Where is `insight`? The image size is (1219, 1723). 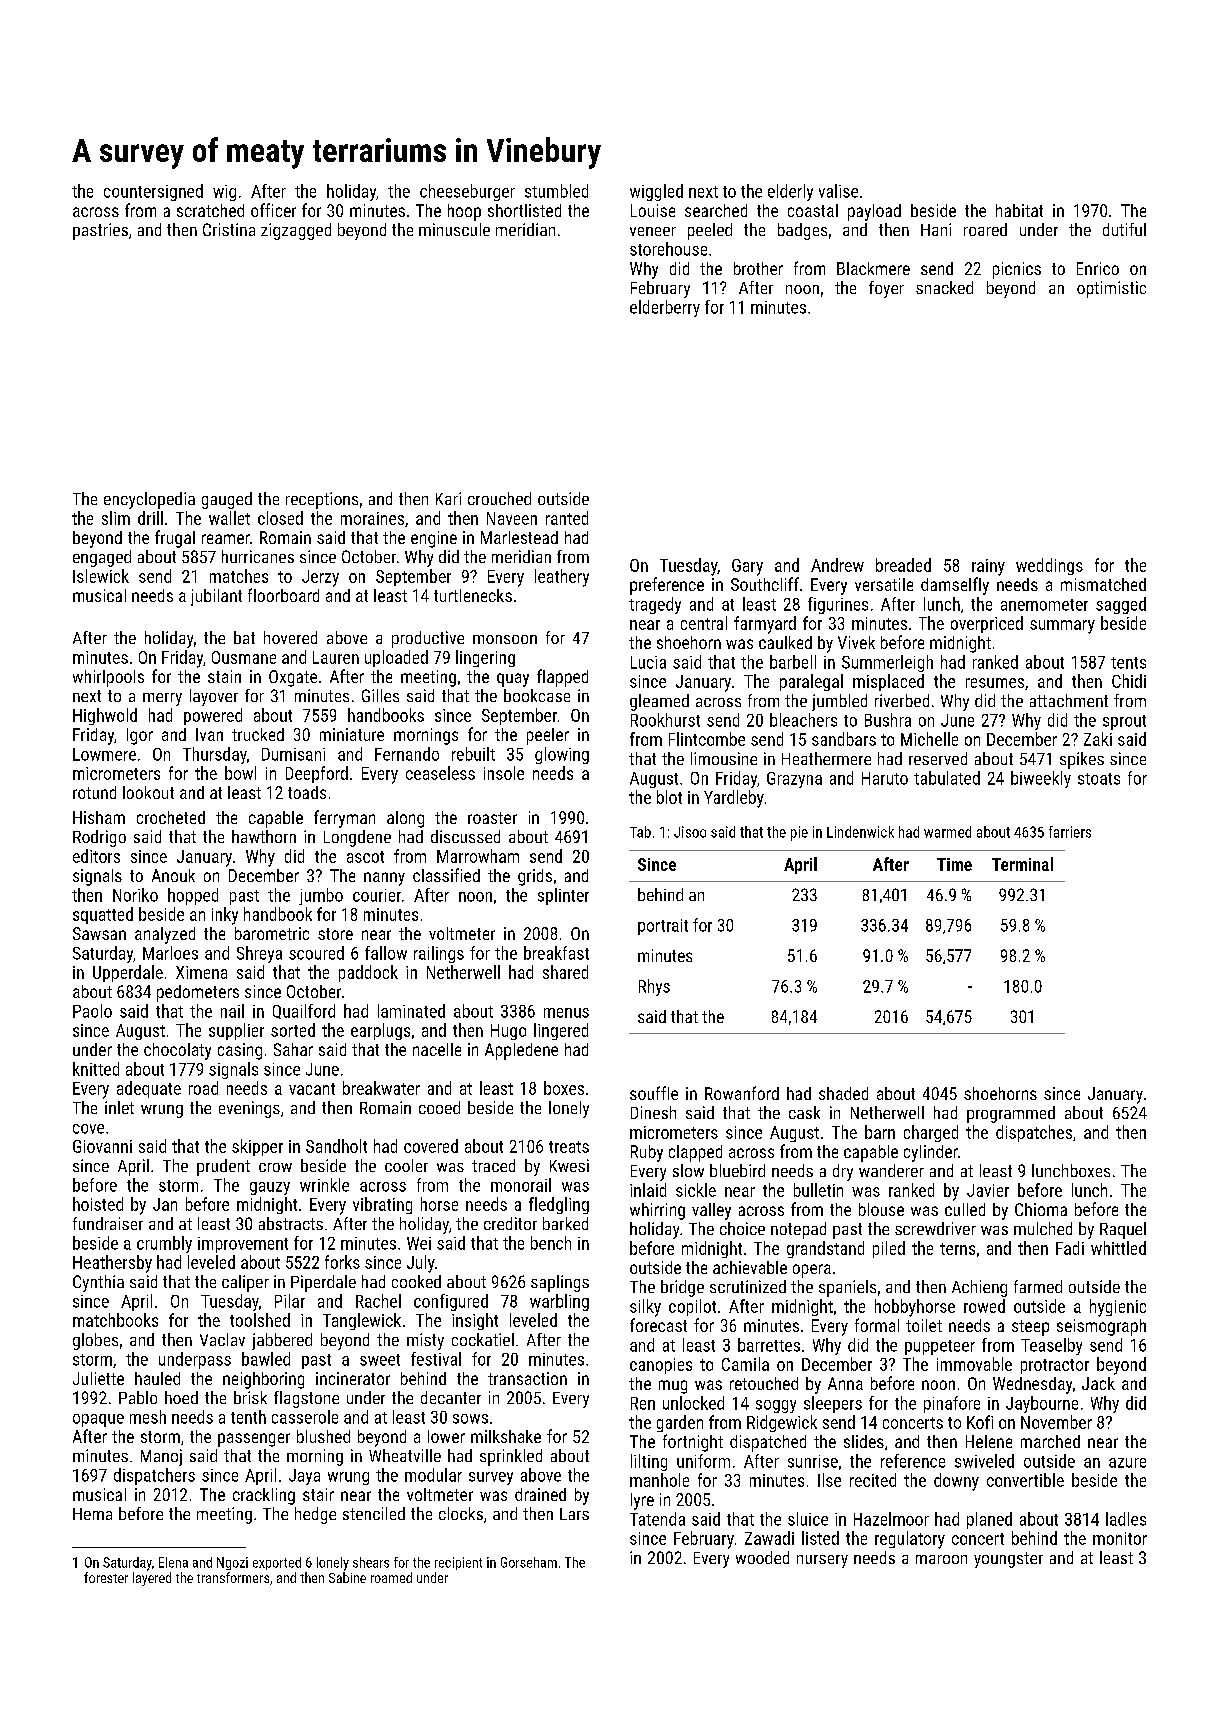
insight is located at coordinates (475, 1321).
